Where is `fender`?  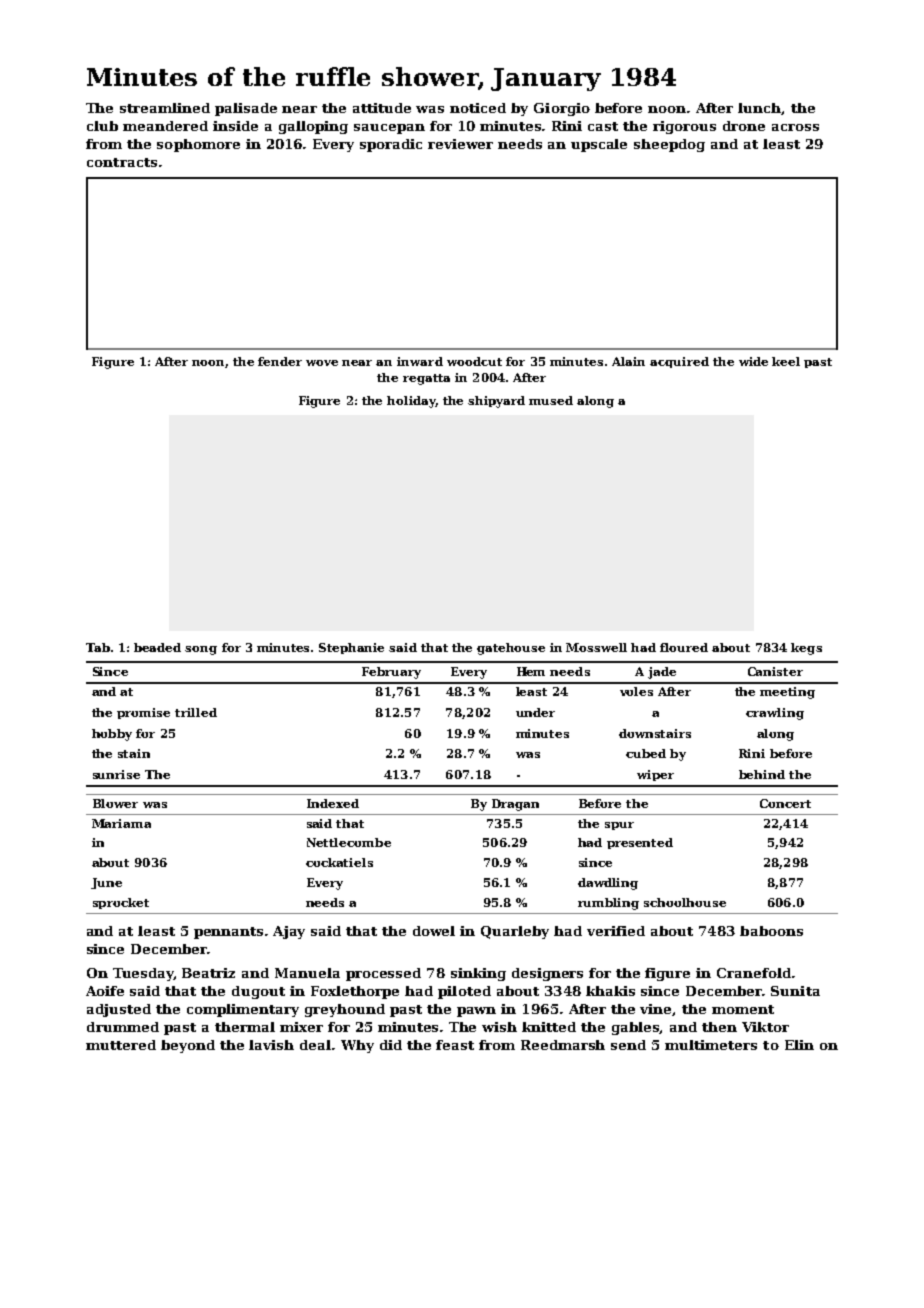 fender is located at coordinates (280, 361).
